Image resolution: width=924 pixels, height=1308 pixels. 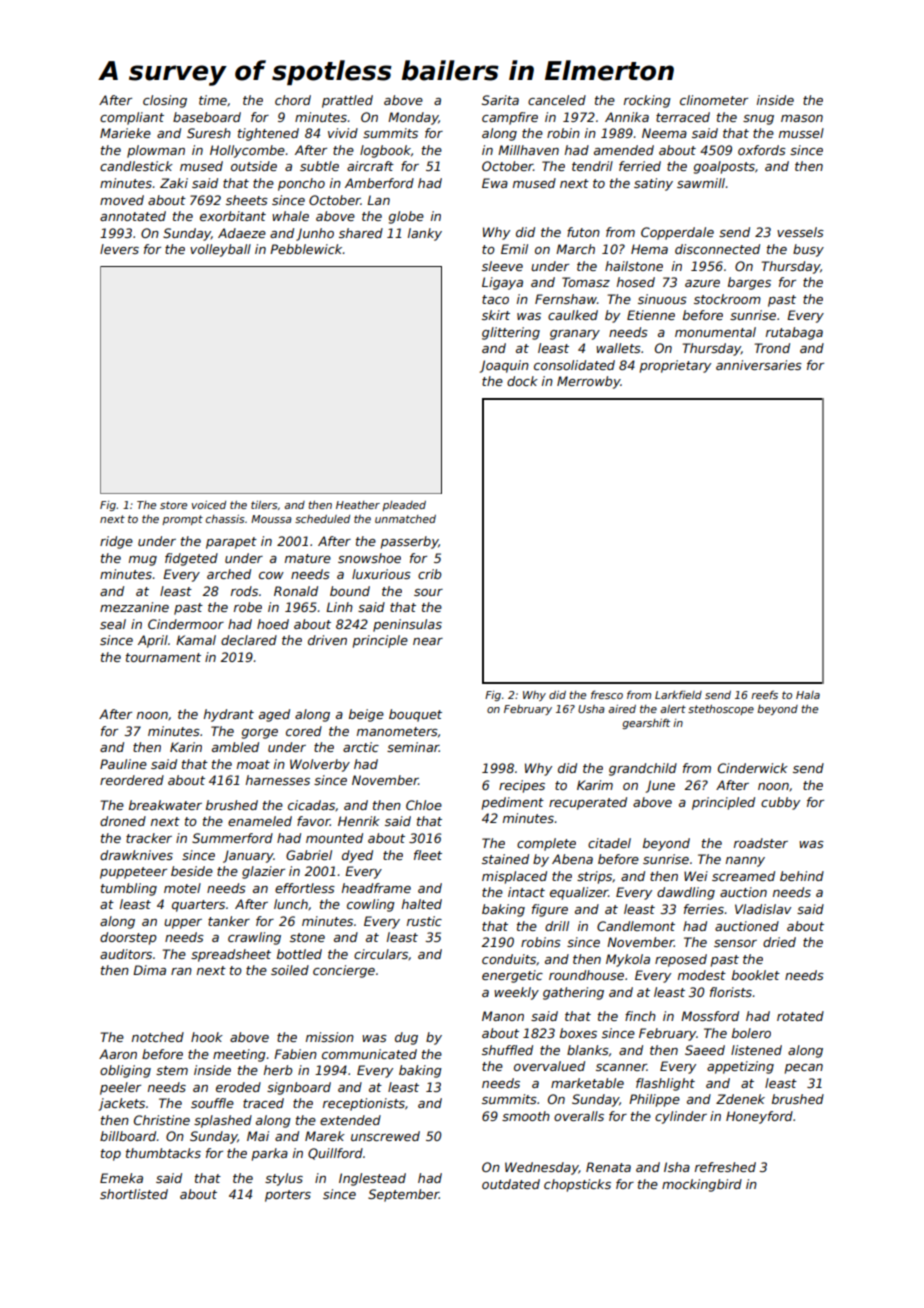 What do you see at coordinates (242, 233) in the image?
I see `Adaeze` at bounding box center [242, 233].
